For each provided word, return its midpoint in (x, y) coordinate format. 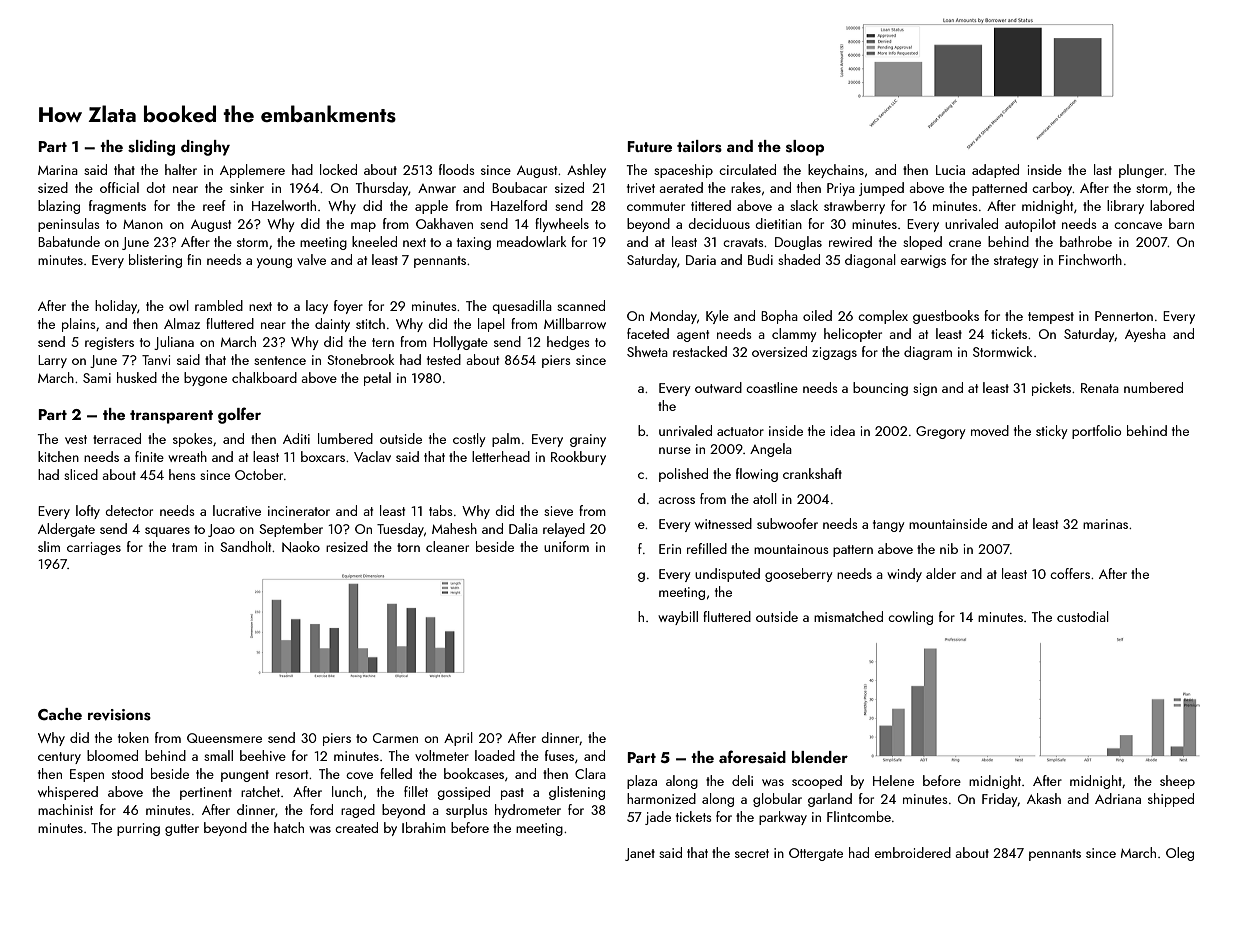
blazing (59, 207)
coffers (1070, 573)
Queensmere (224, 738)
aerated (681, 187)
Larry (52, 361)
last (1103, 169)
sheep (1177, 782)
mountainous (791, 549)
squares (167, 532)
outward (718, 387)
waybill (678, 618)
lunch (347, 791)
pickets (1051, 389)
